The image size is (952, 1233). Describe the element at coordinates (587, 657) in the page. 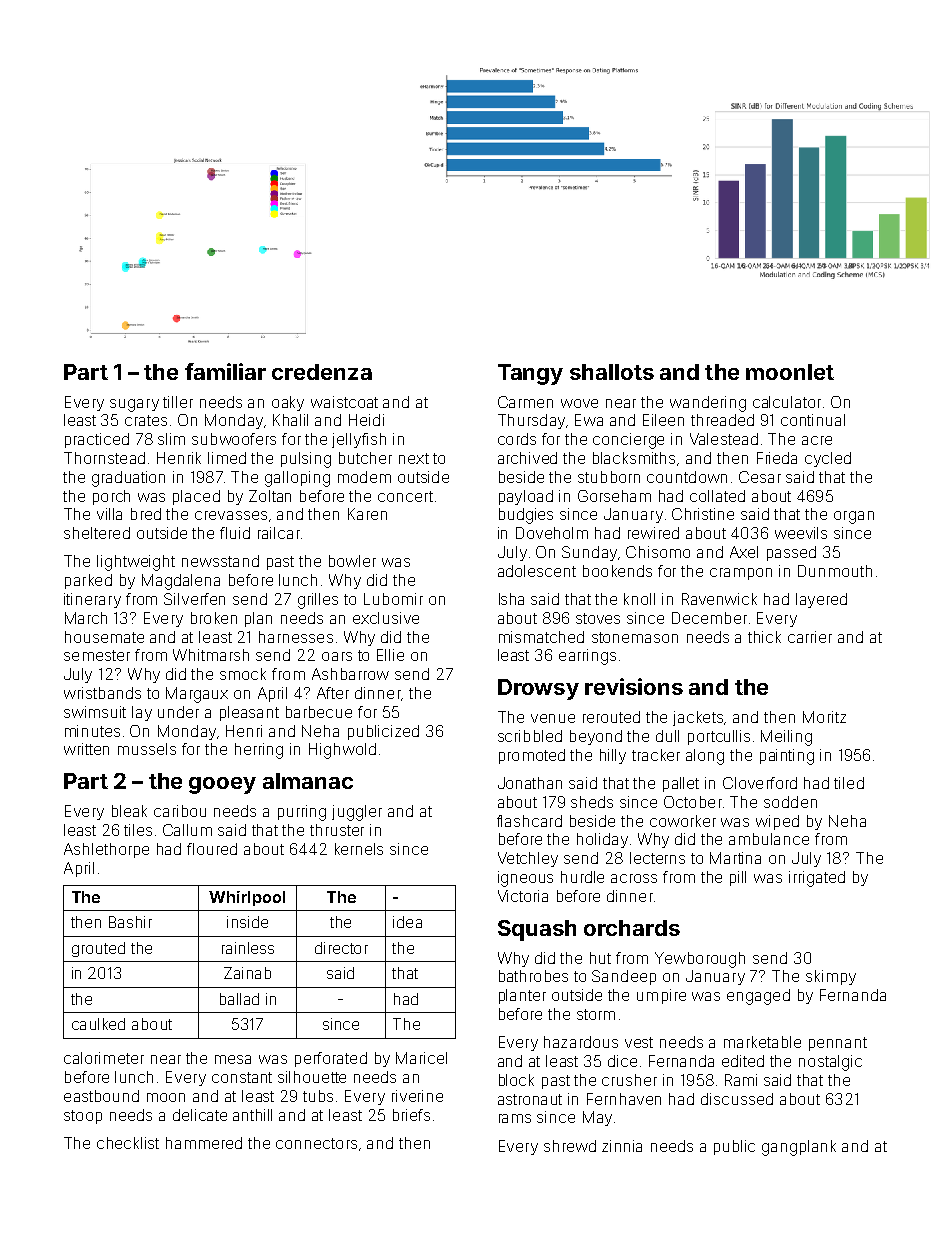

I see `earrings` at that location.
